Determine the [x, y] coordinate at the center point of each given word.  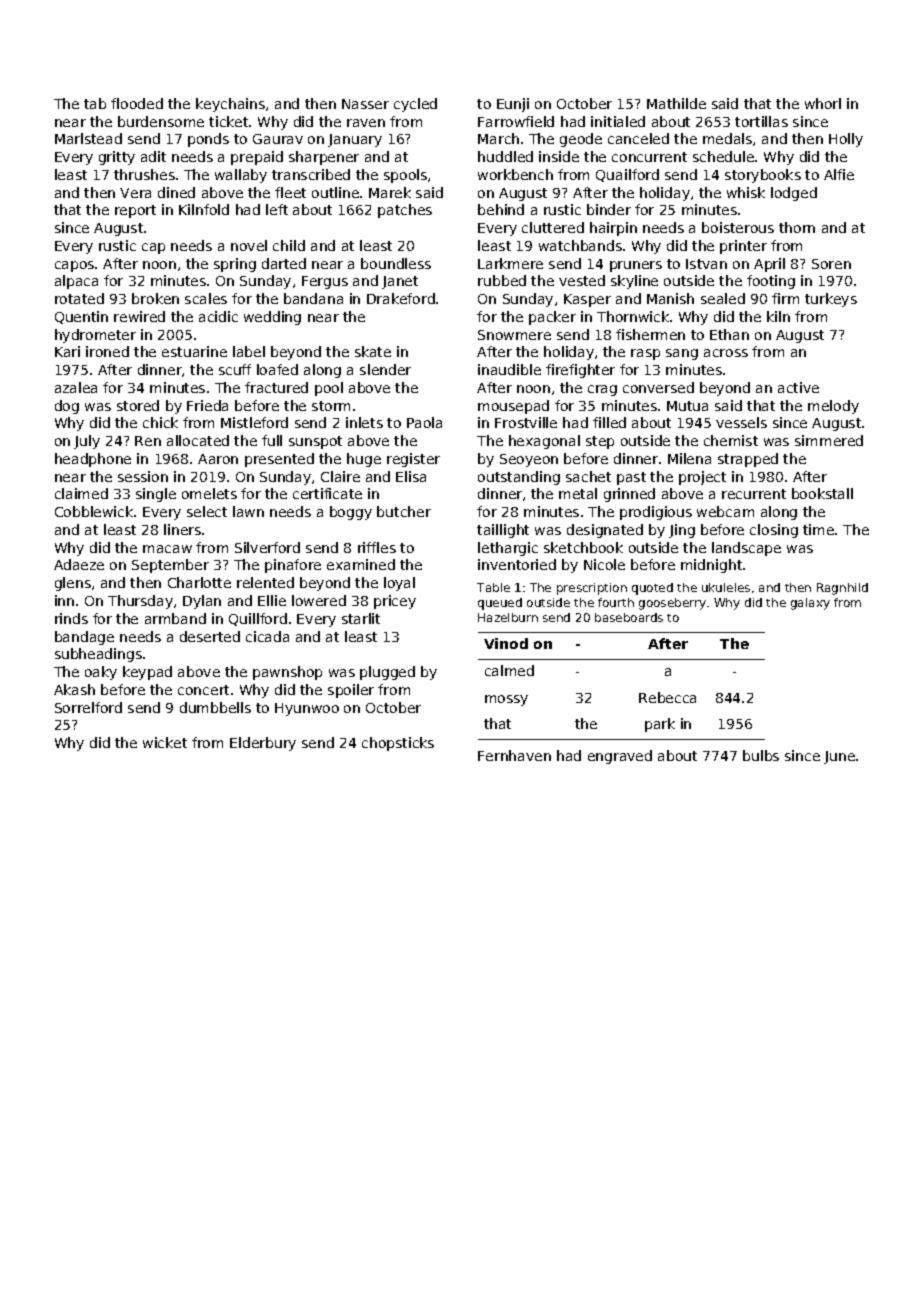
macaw [167, 549]
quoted [652, 589]
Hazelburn [508, 617]
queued [500, 604]
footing [771, 282]
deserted [210, 636]
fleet [290, 192]
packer [552, 318]
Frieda [207, 405]
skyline [634, 282]
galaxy [810, 604]
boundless [396, 263]
